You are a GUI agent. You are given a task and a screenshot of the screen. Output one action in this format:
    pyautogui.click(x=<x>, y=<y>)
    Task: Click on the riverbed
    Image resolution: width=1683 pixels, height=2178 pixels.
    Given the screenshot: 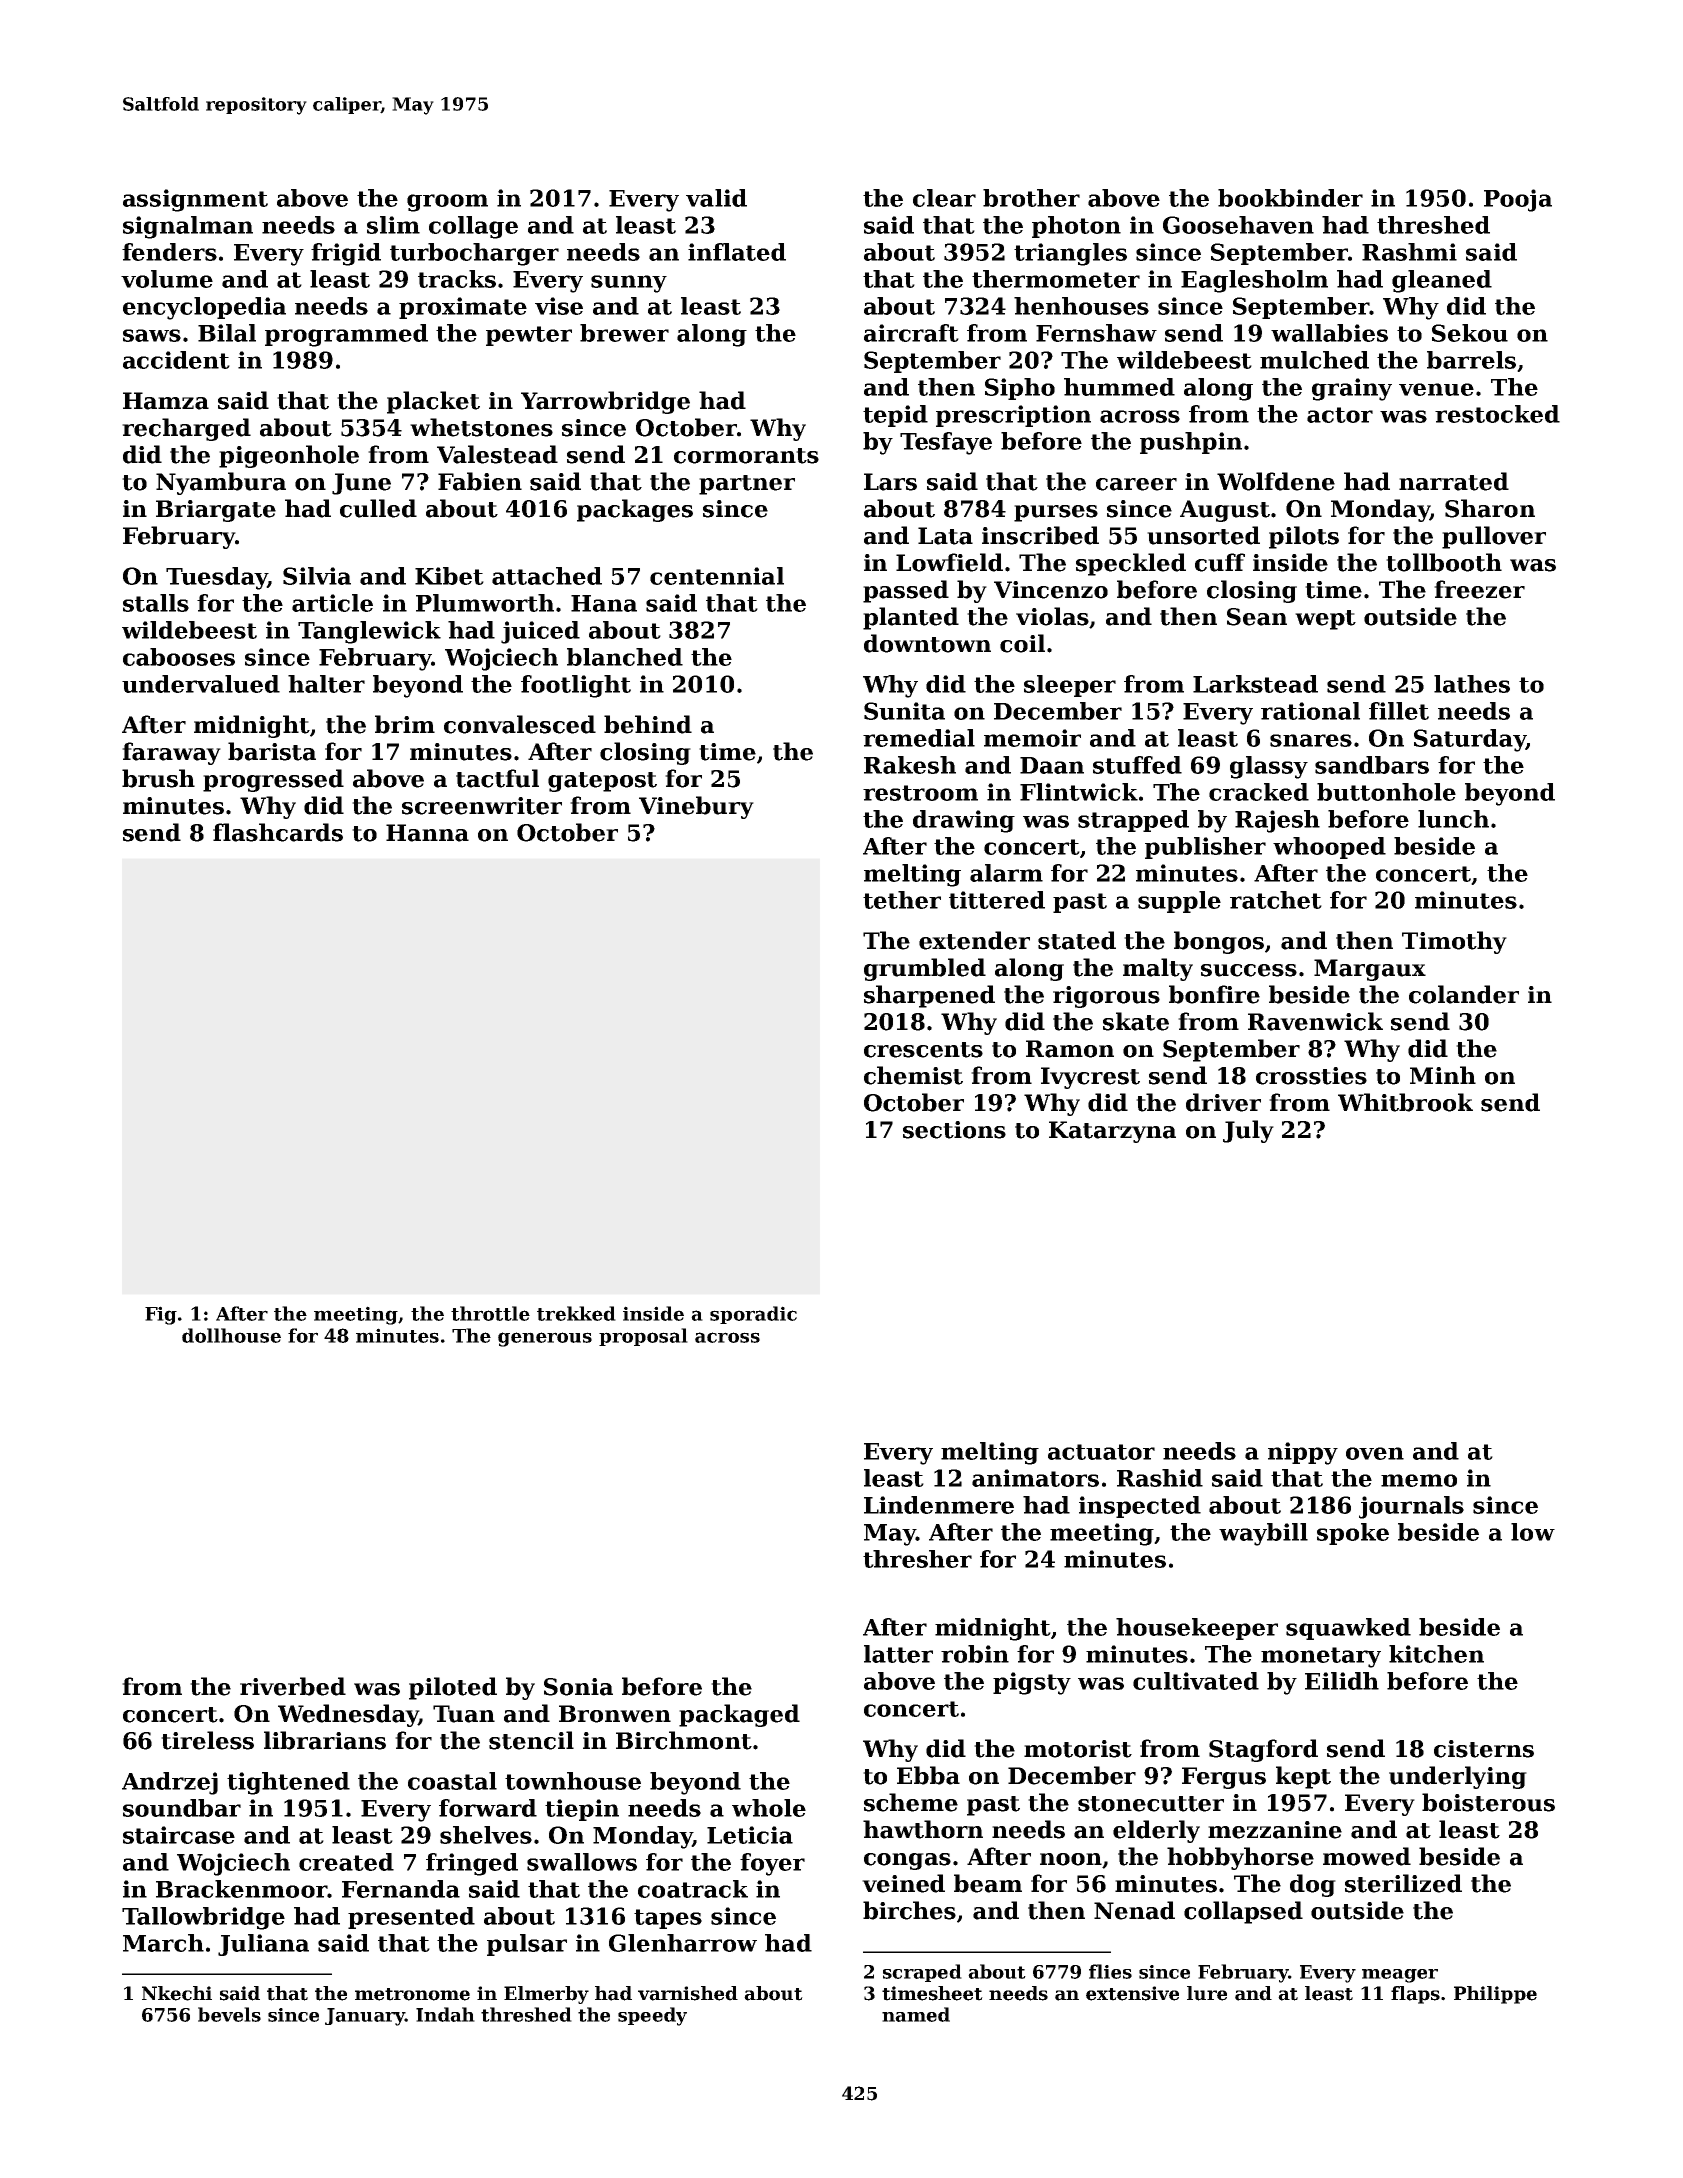 What is the action you would take?
    pyautogui.click(x=293, y=1686)
